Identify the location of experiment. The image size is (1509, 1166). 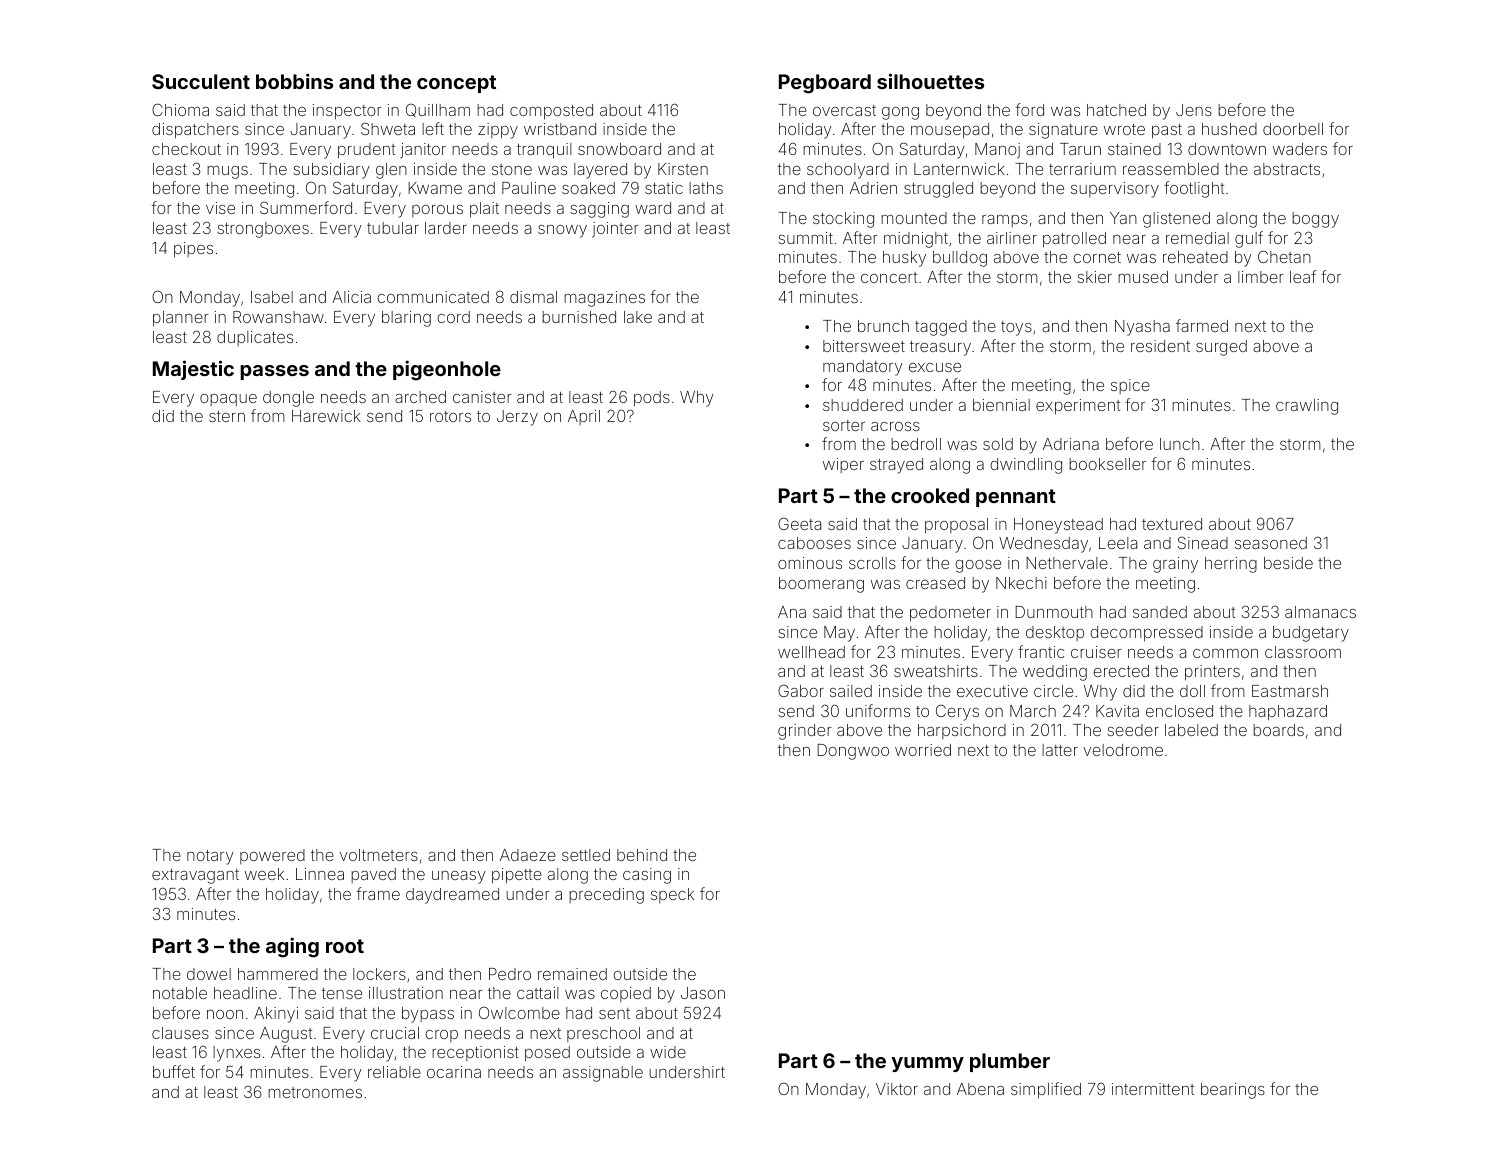
(1078, 407).
